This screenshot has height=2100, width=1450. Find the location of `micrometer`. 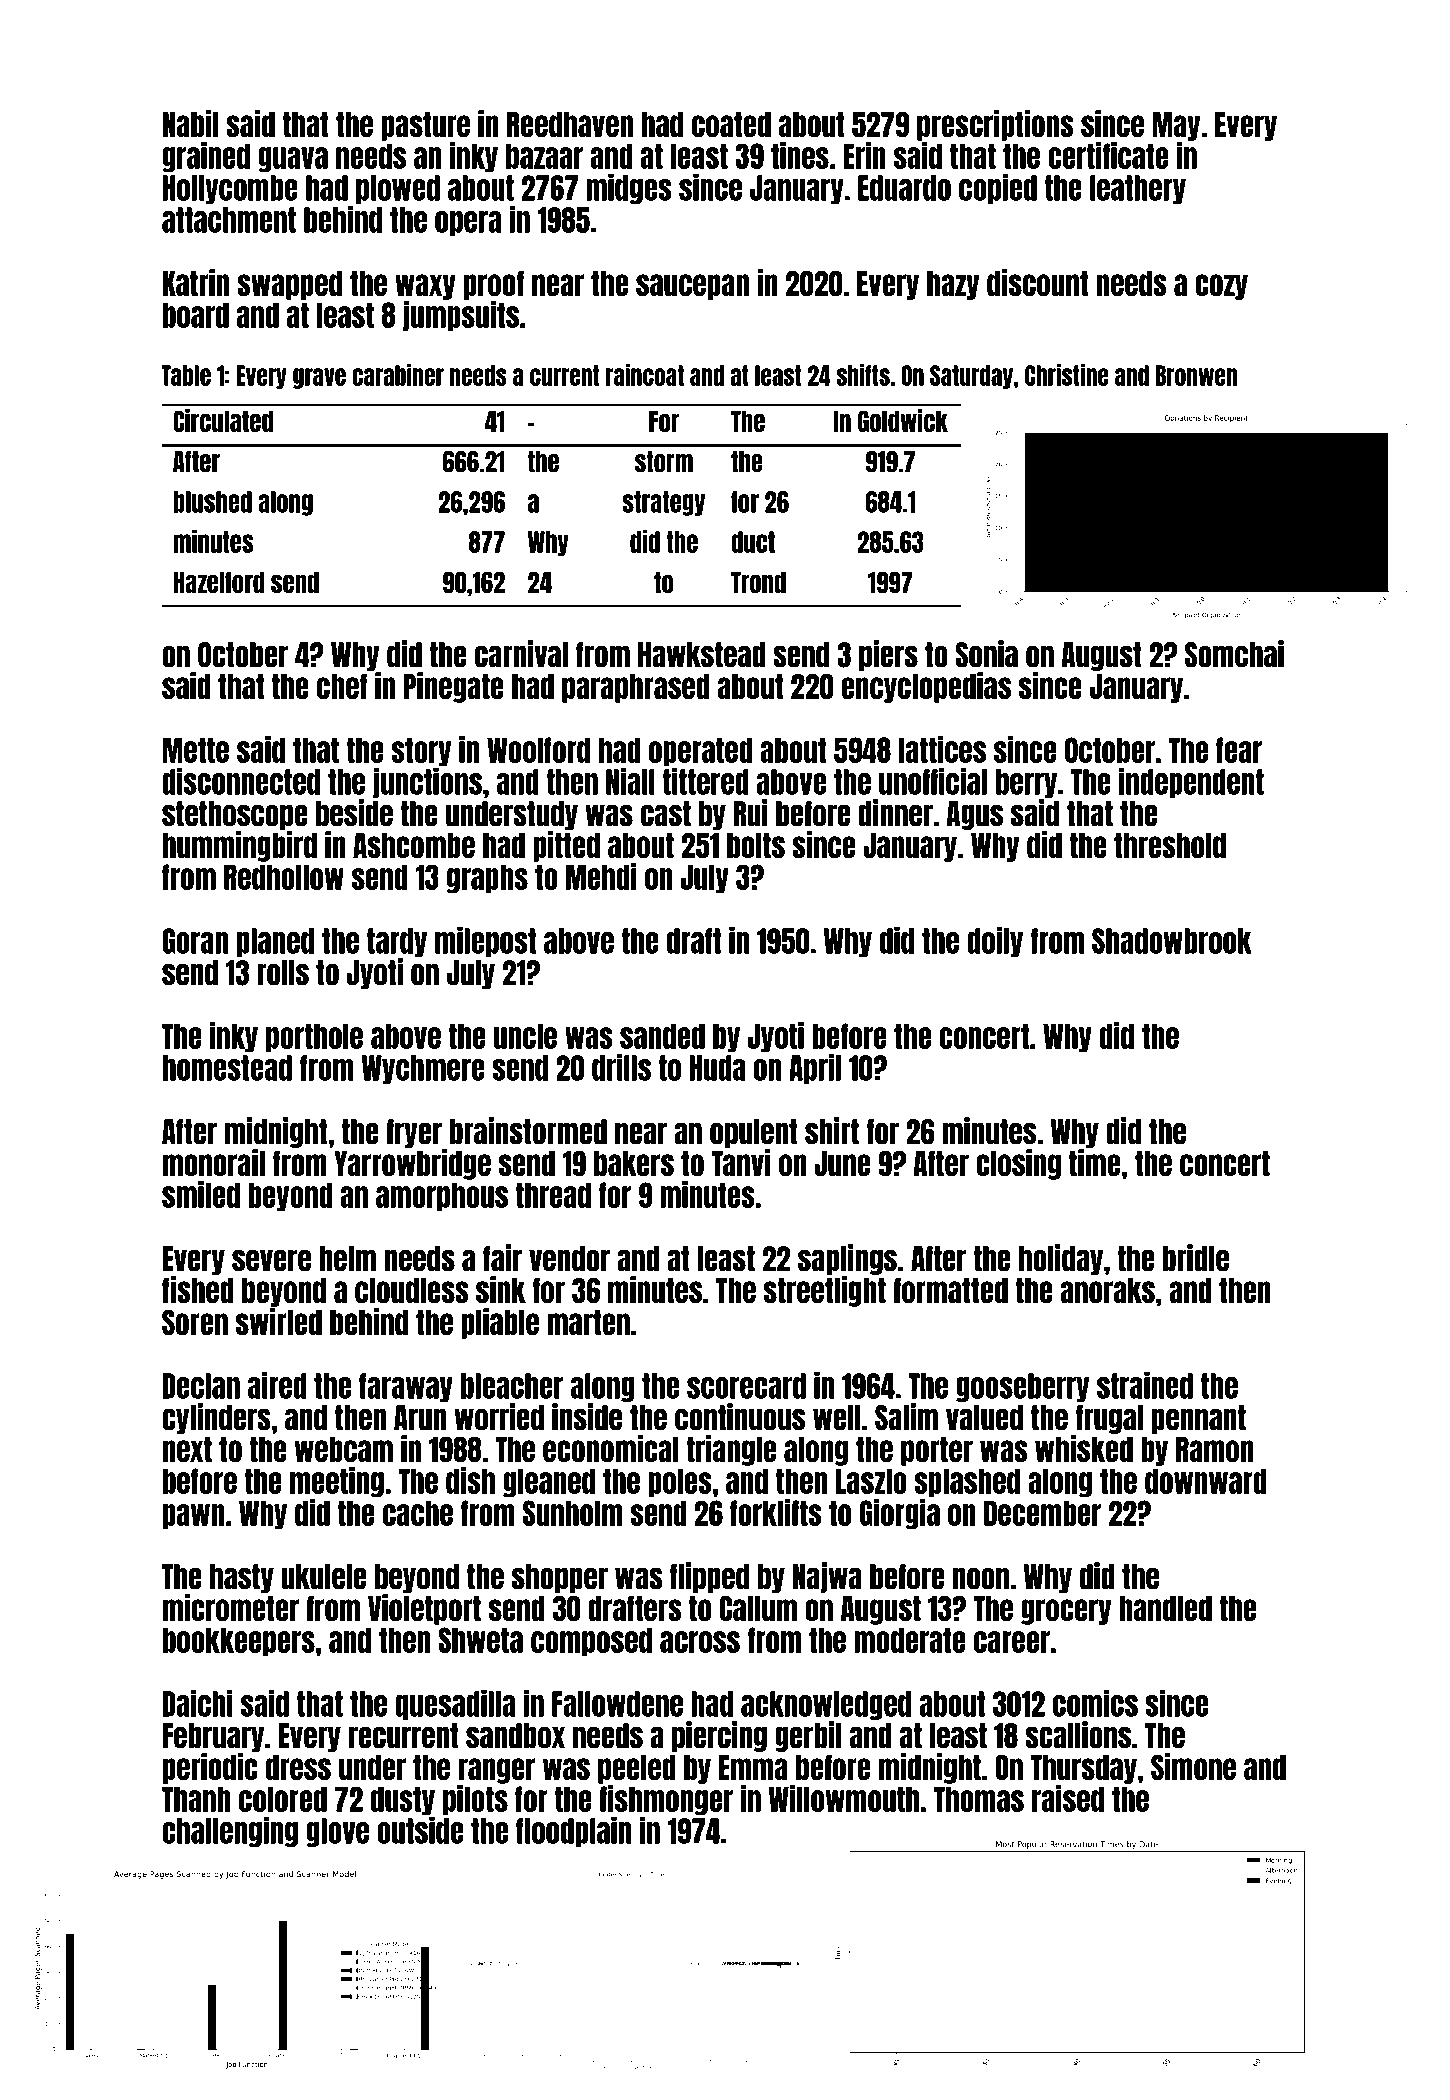

micrometer is located at coordinates (231, 1607).
